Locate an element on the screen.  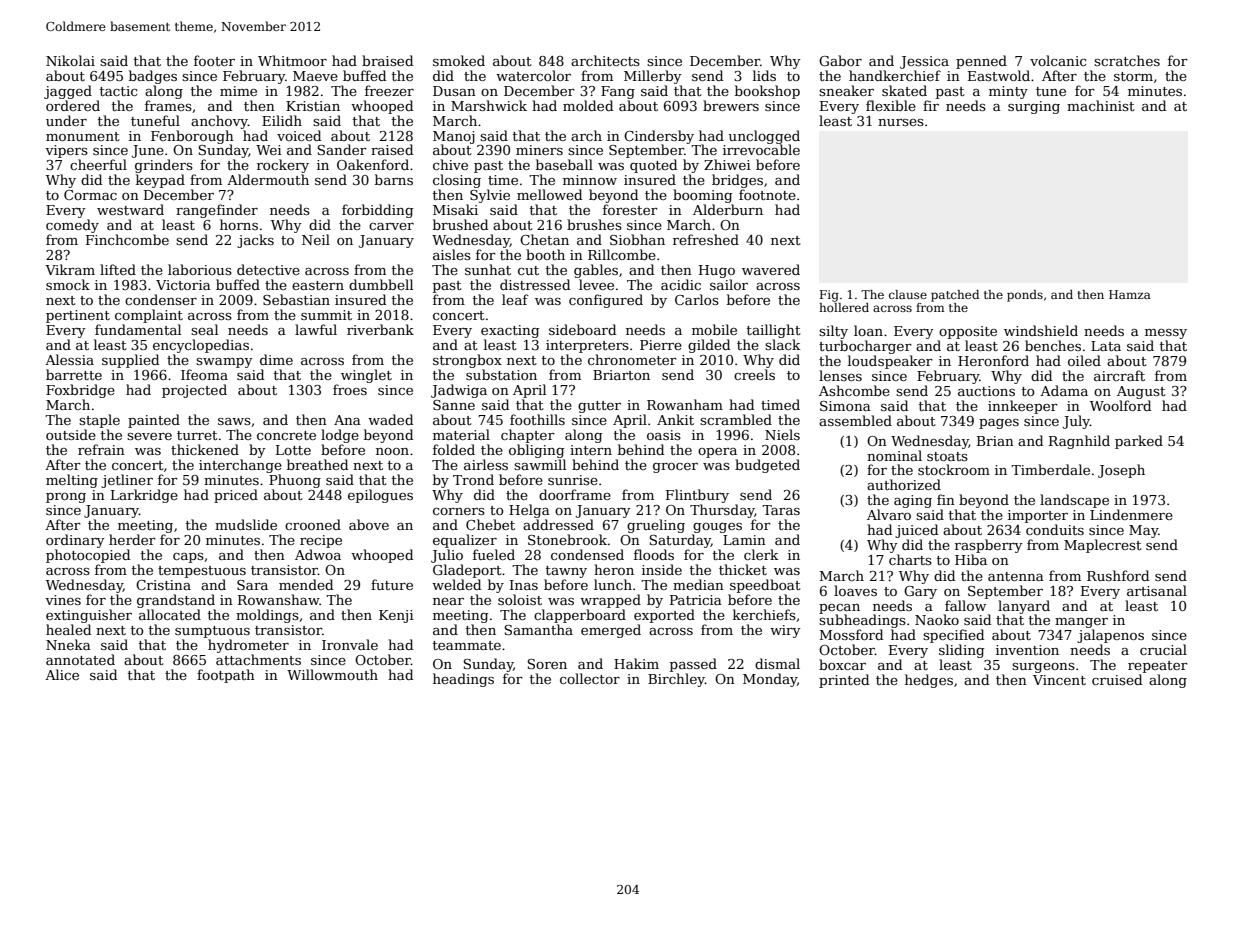
volcanic is located at coordinates (1058, 60).
